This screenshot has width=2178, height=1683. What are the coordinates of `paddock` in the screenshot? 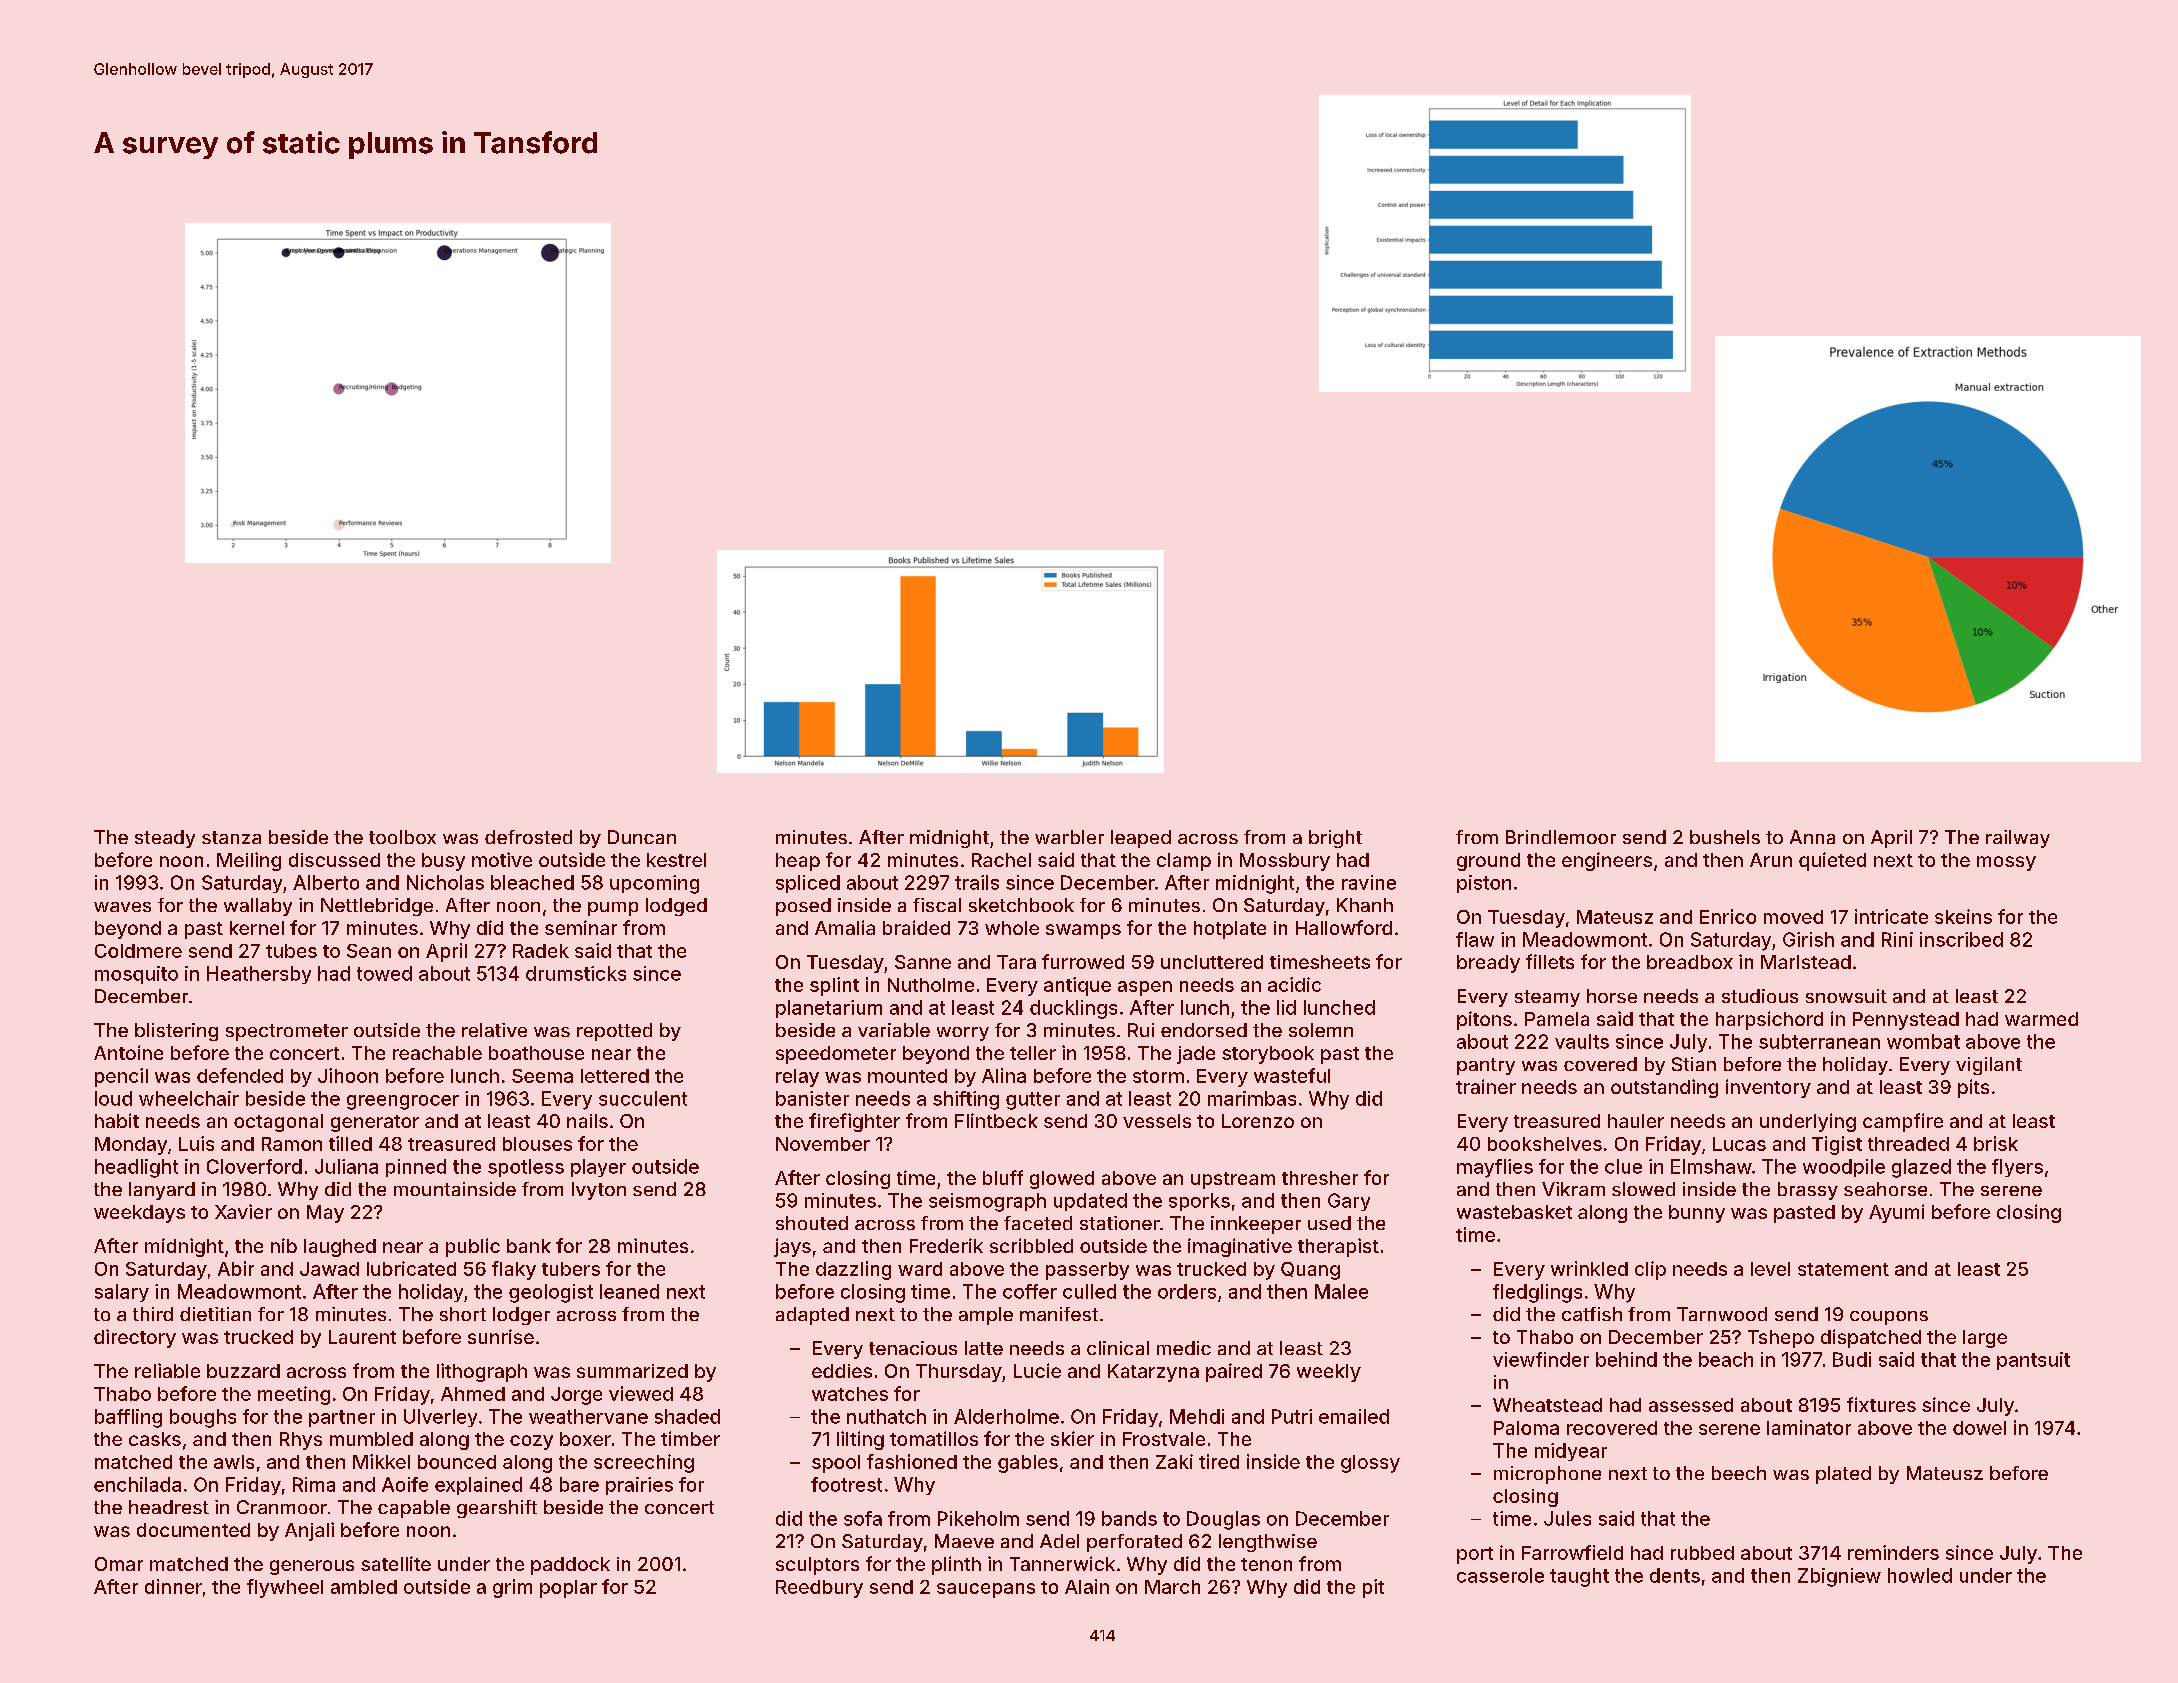 It's located at (570, 1566).
